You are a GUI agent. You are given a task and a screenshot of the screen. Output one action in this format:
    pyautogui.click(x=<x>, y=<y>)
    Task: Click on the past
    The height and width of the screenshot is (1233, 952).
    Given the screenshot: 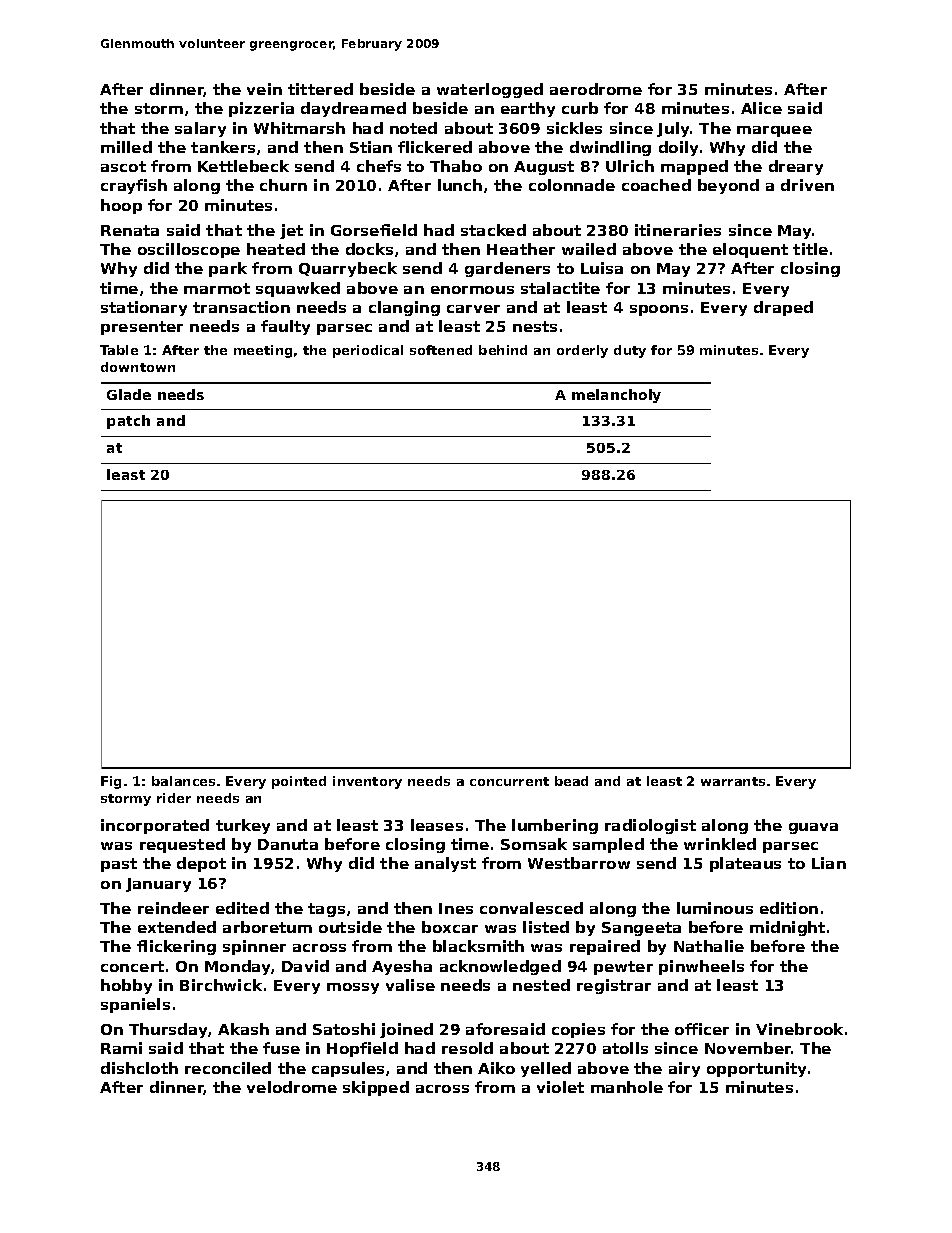 What is the action you would take?
    pyautogui.click(x=119, y=865)
